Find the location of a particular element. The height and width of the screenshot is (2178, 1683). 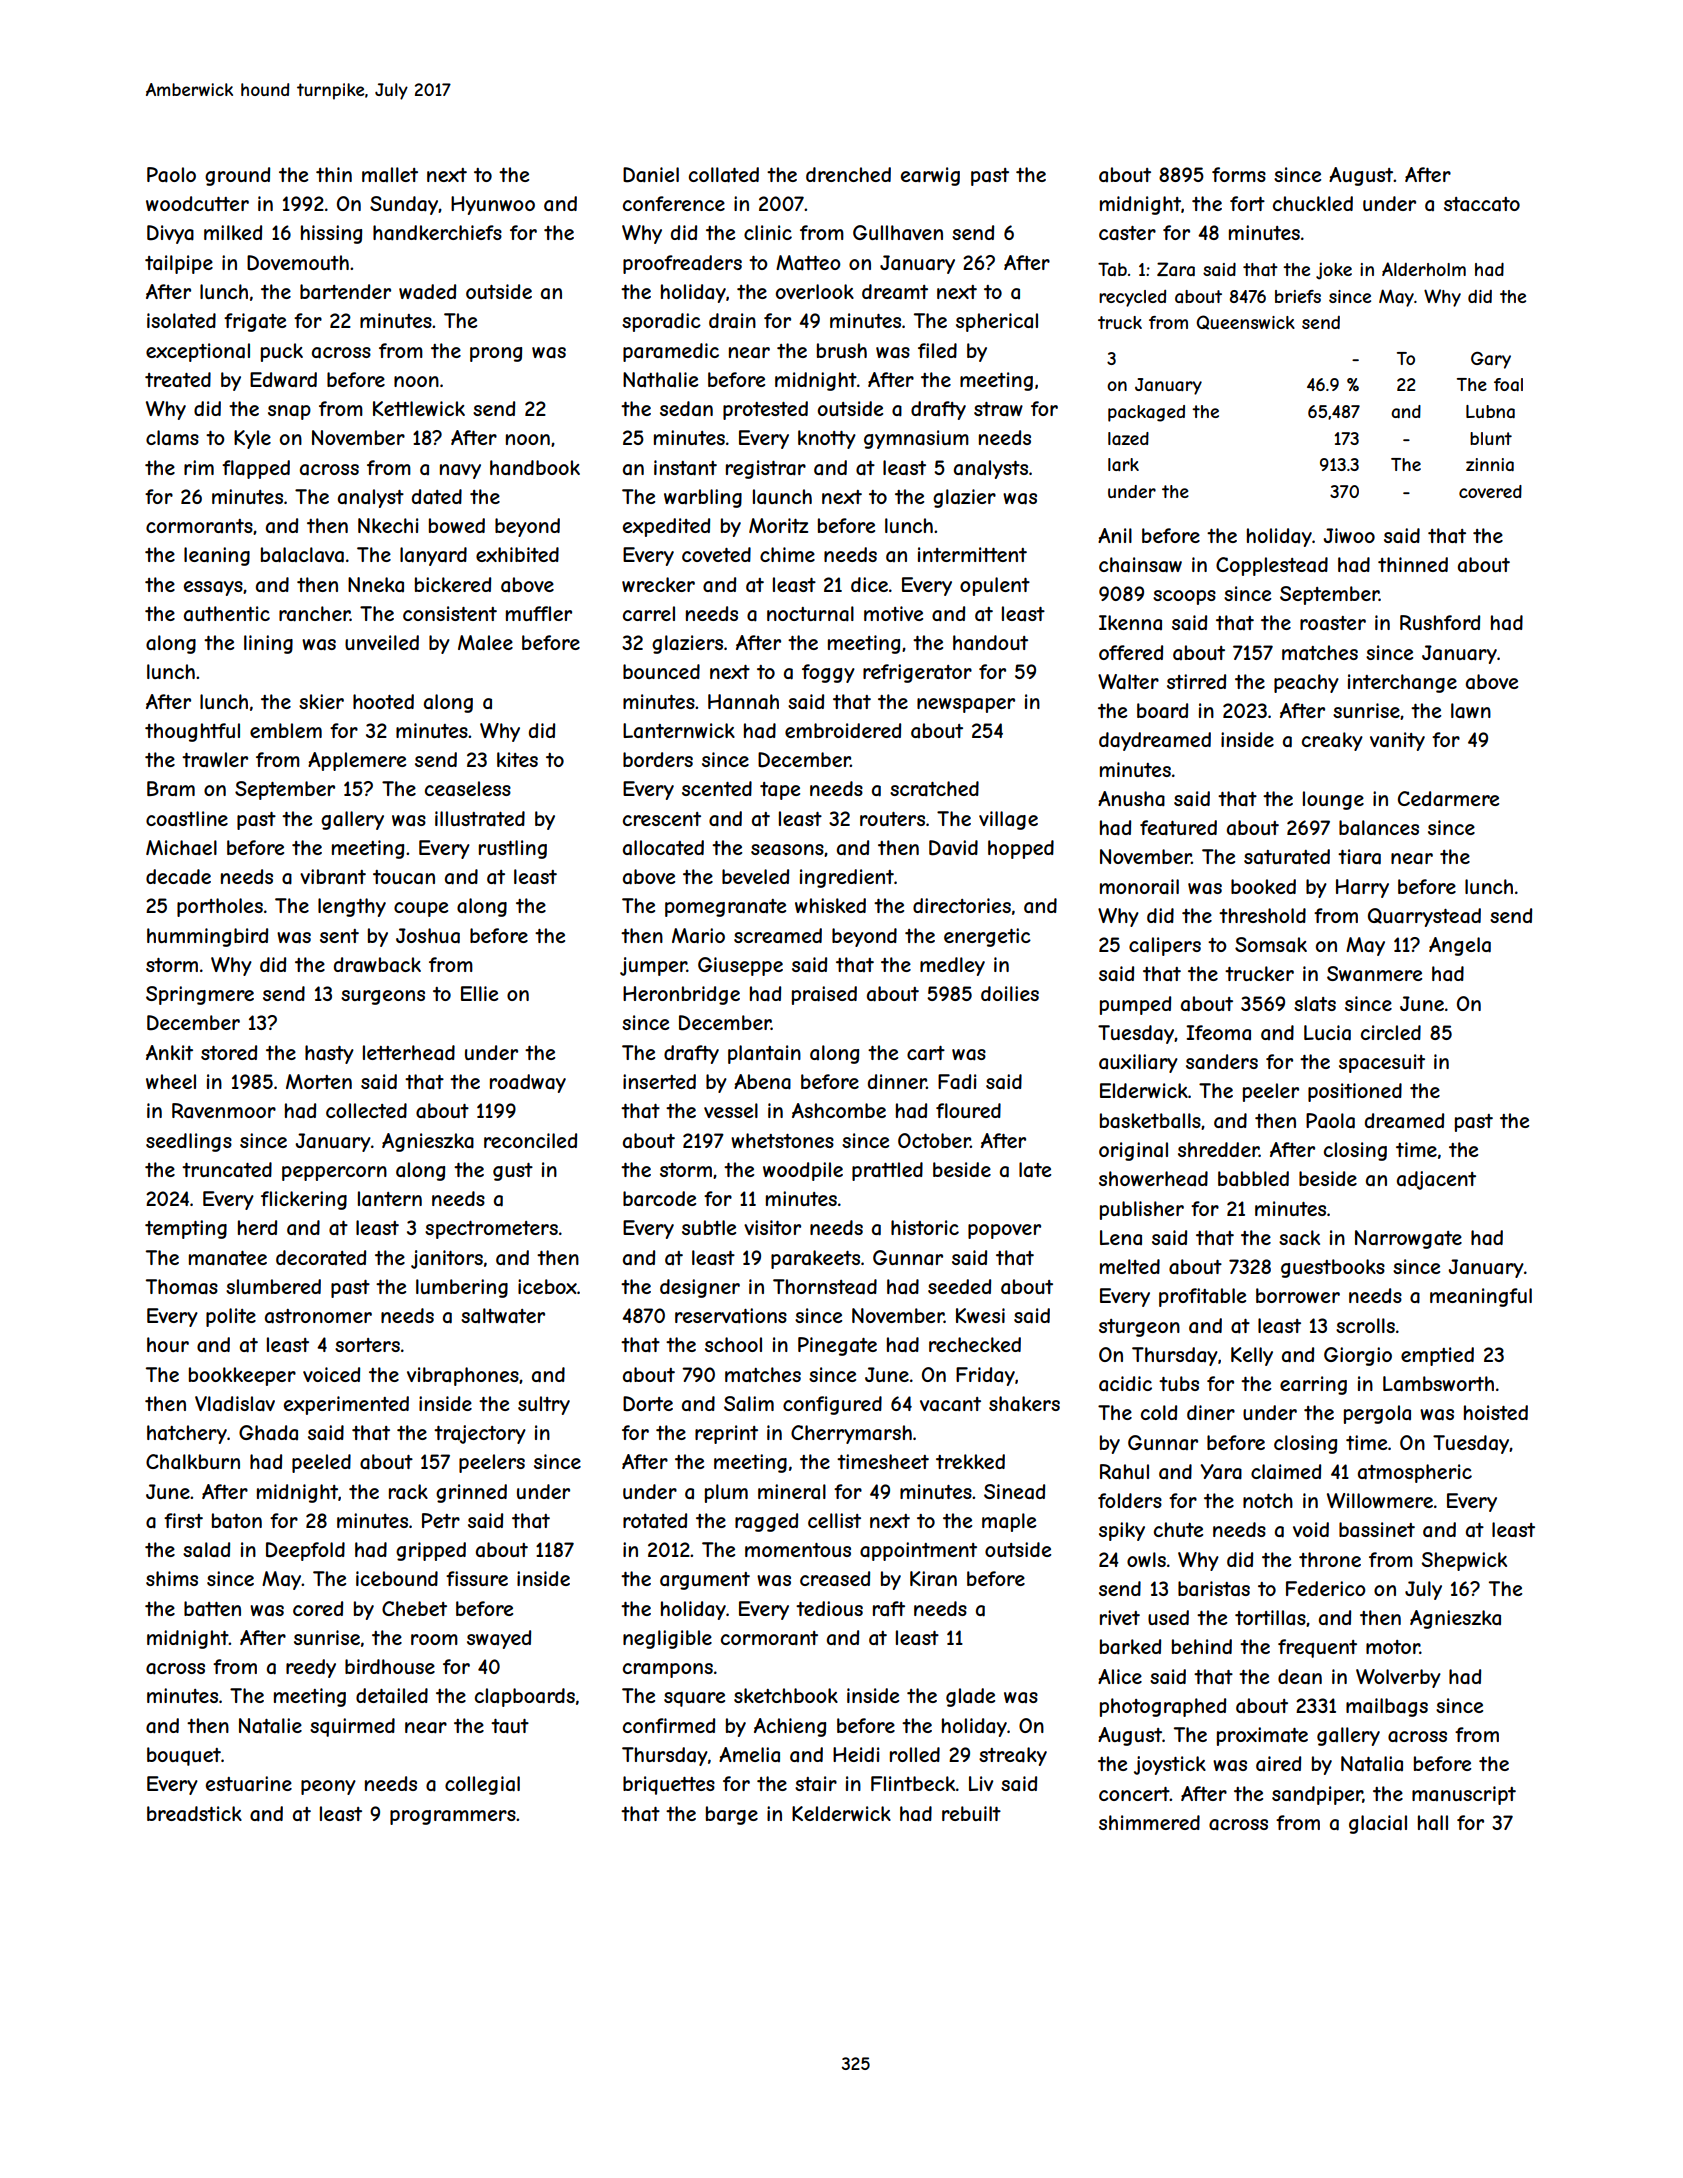

Applemere is located at coordinates (357, 761).
